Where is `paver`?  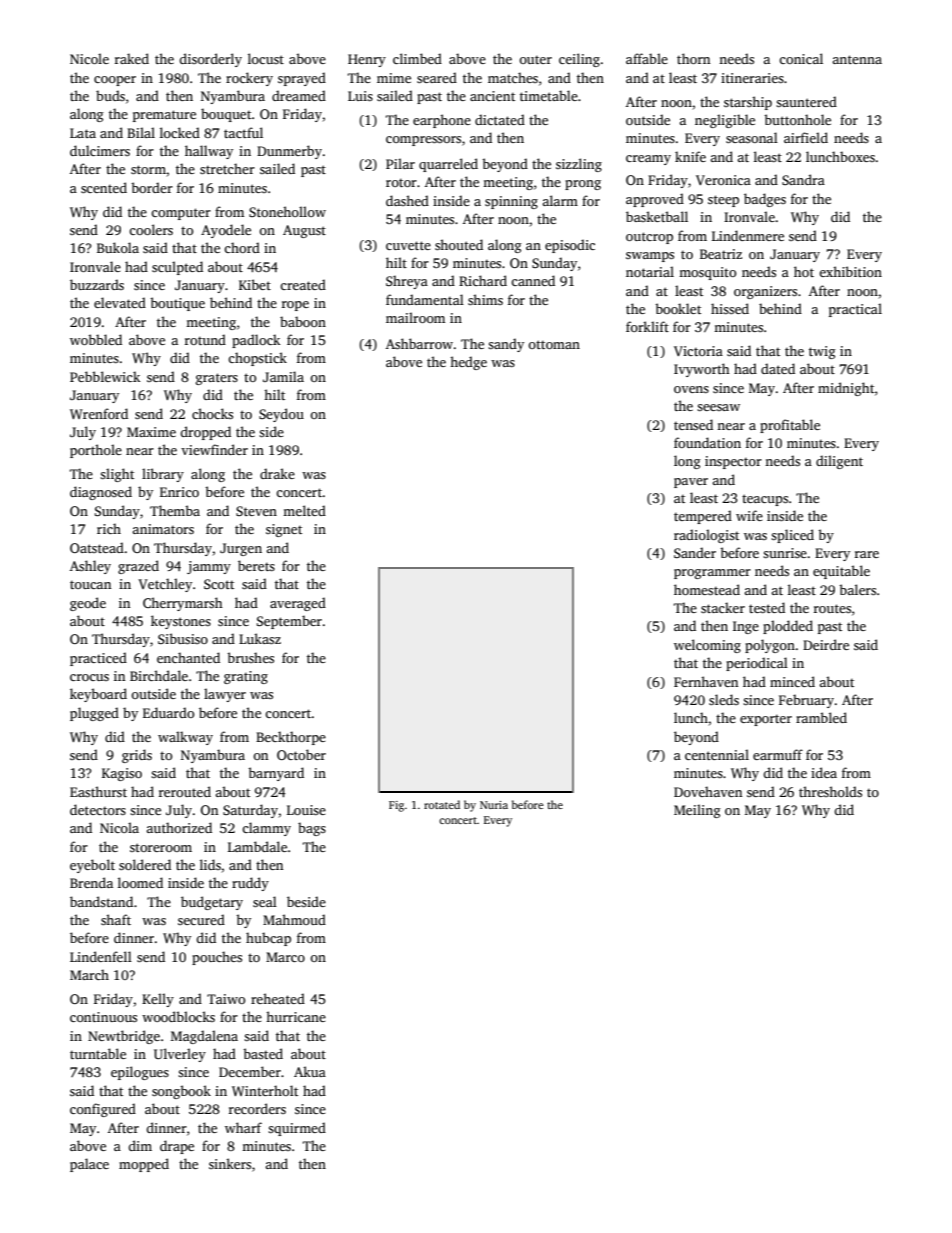
paver is located at coordinates (691, 483).
